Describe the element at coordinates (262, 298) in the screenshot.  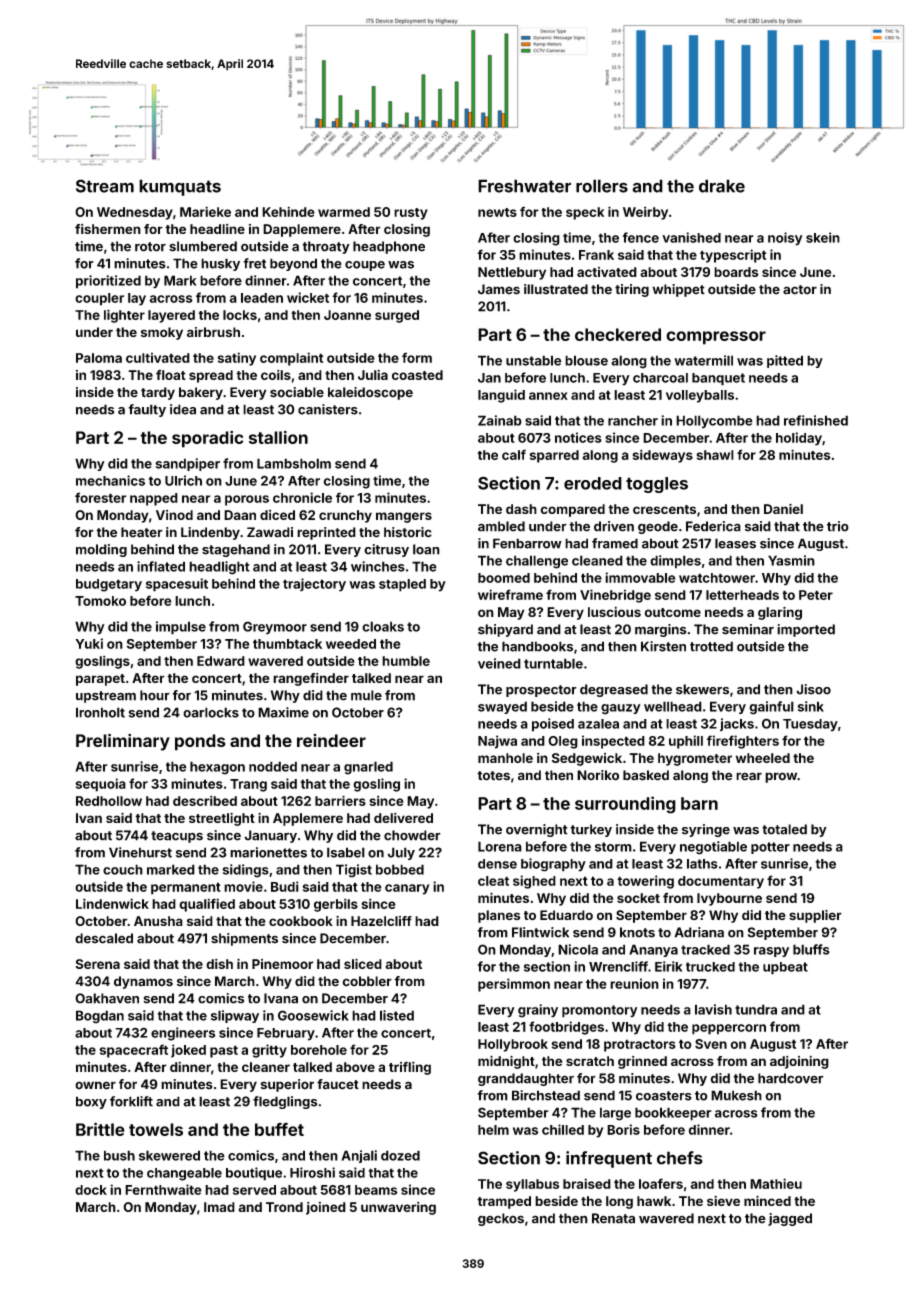
I see `leaden` at that location.
